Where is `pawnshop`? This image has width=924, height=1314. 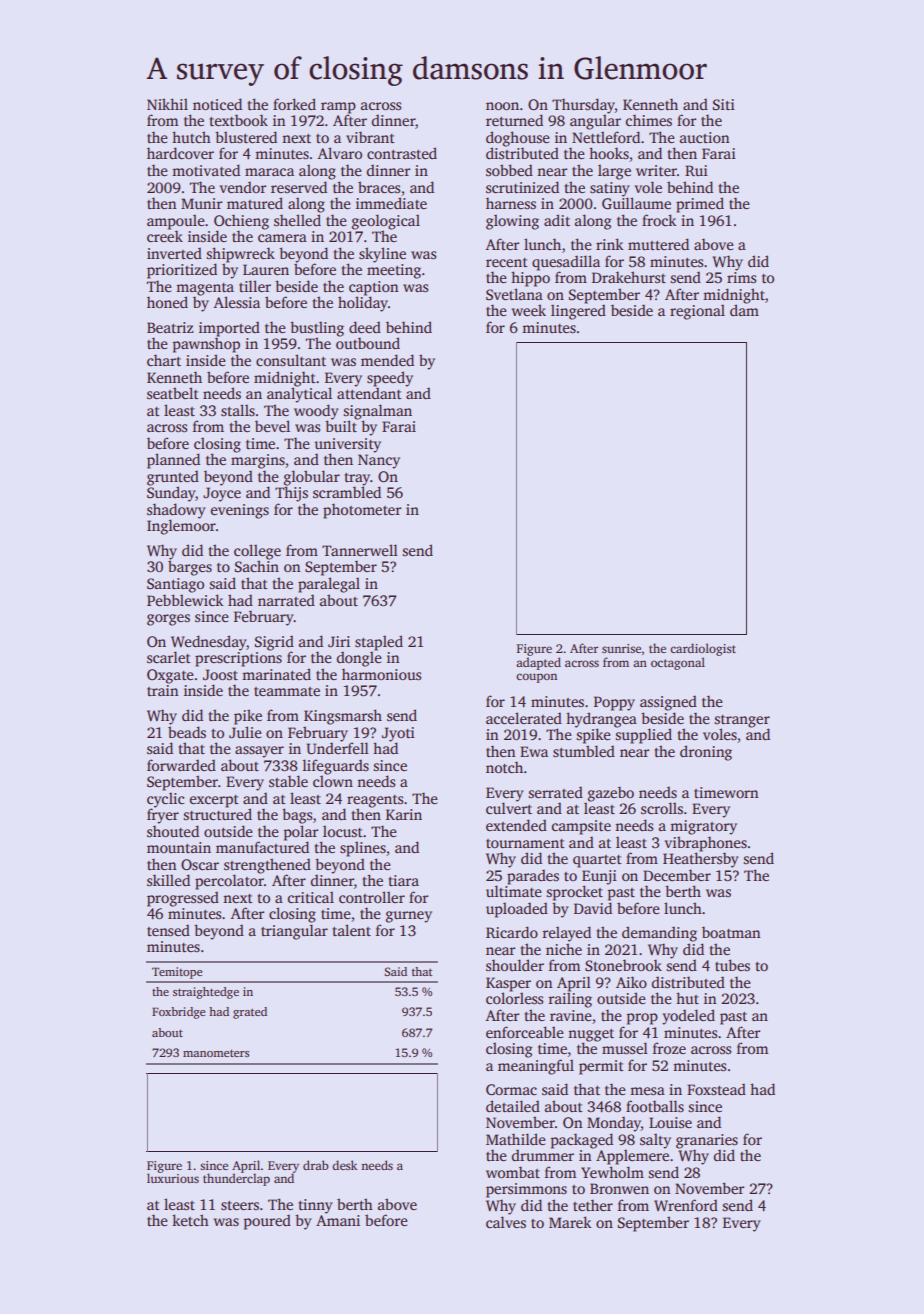
pawnshop is located at coordinates (206, 345).
